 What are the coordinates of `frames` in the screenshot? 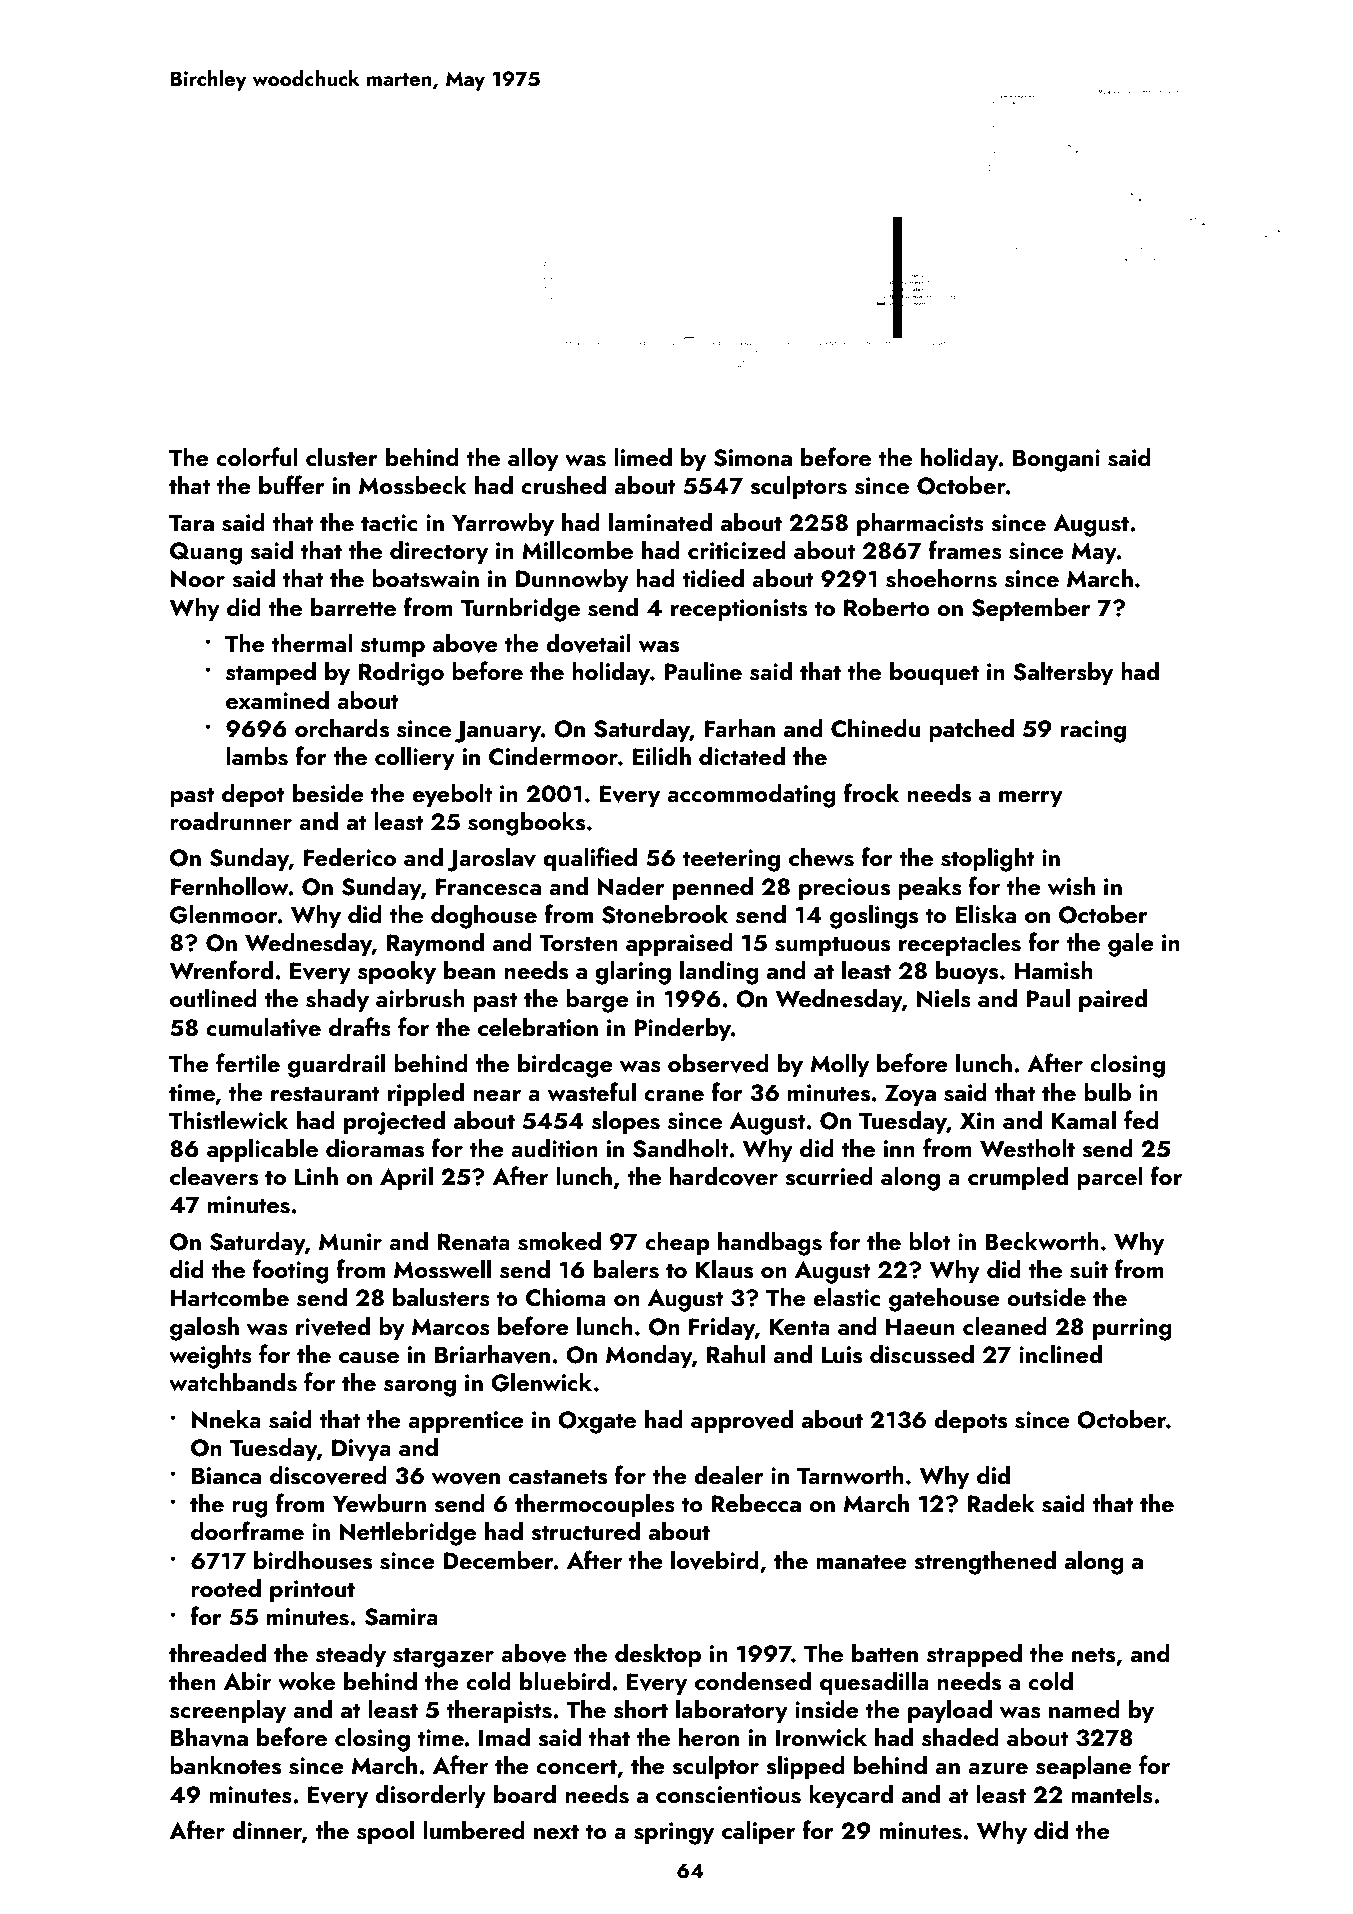 It's located at (965, 550).
